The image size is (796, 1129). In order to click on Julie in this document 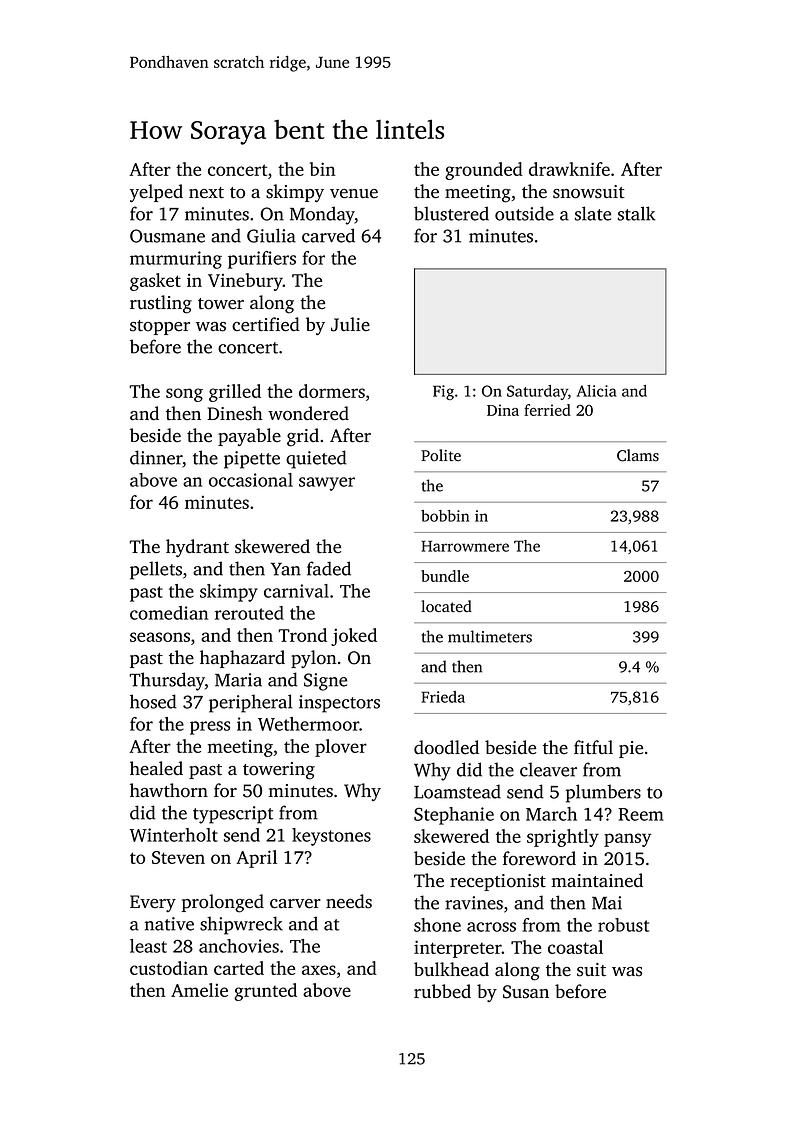, I will do `click(350, 324)`.
